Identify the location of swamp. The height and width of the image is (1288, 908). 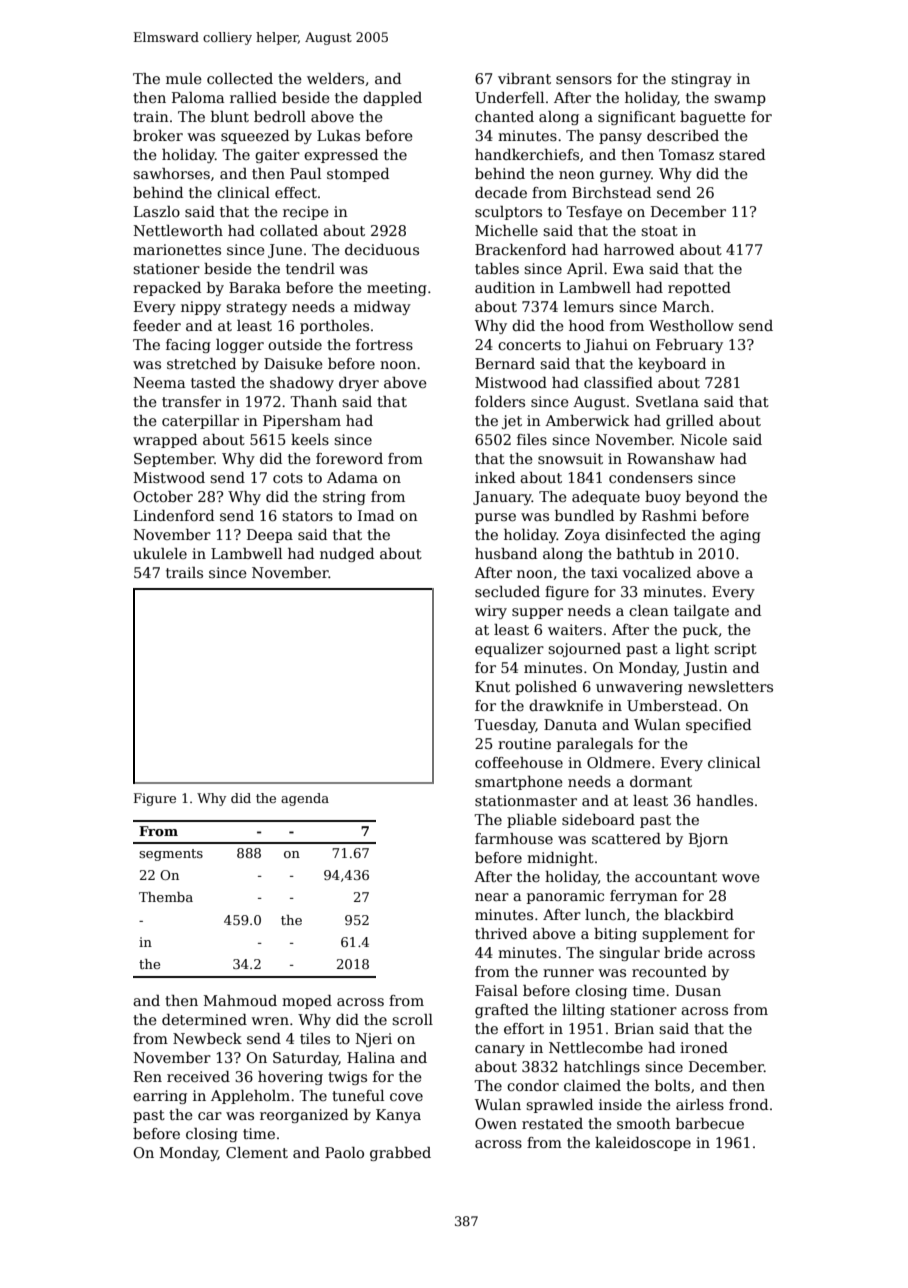
(740, 100).
